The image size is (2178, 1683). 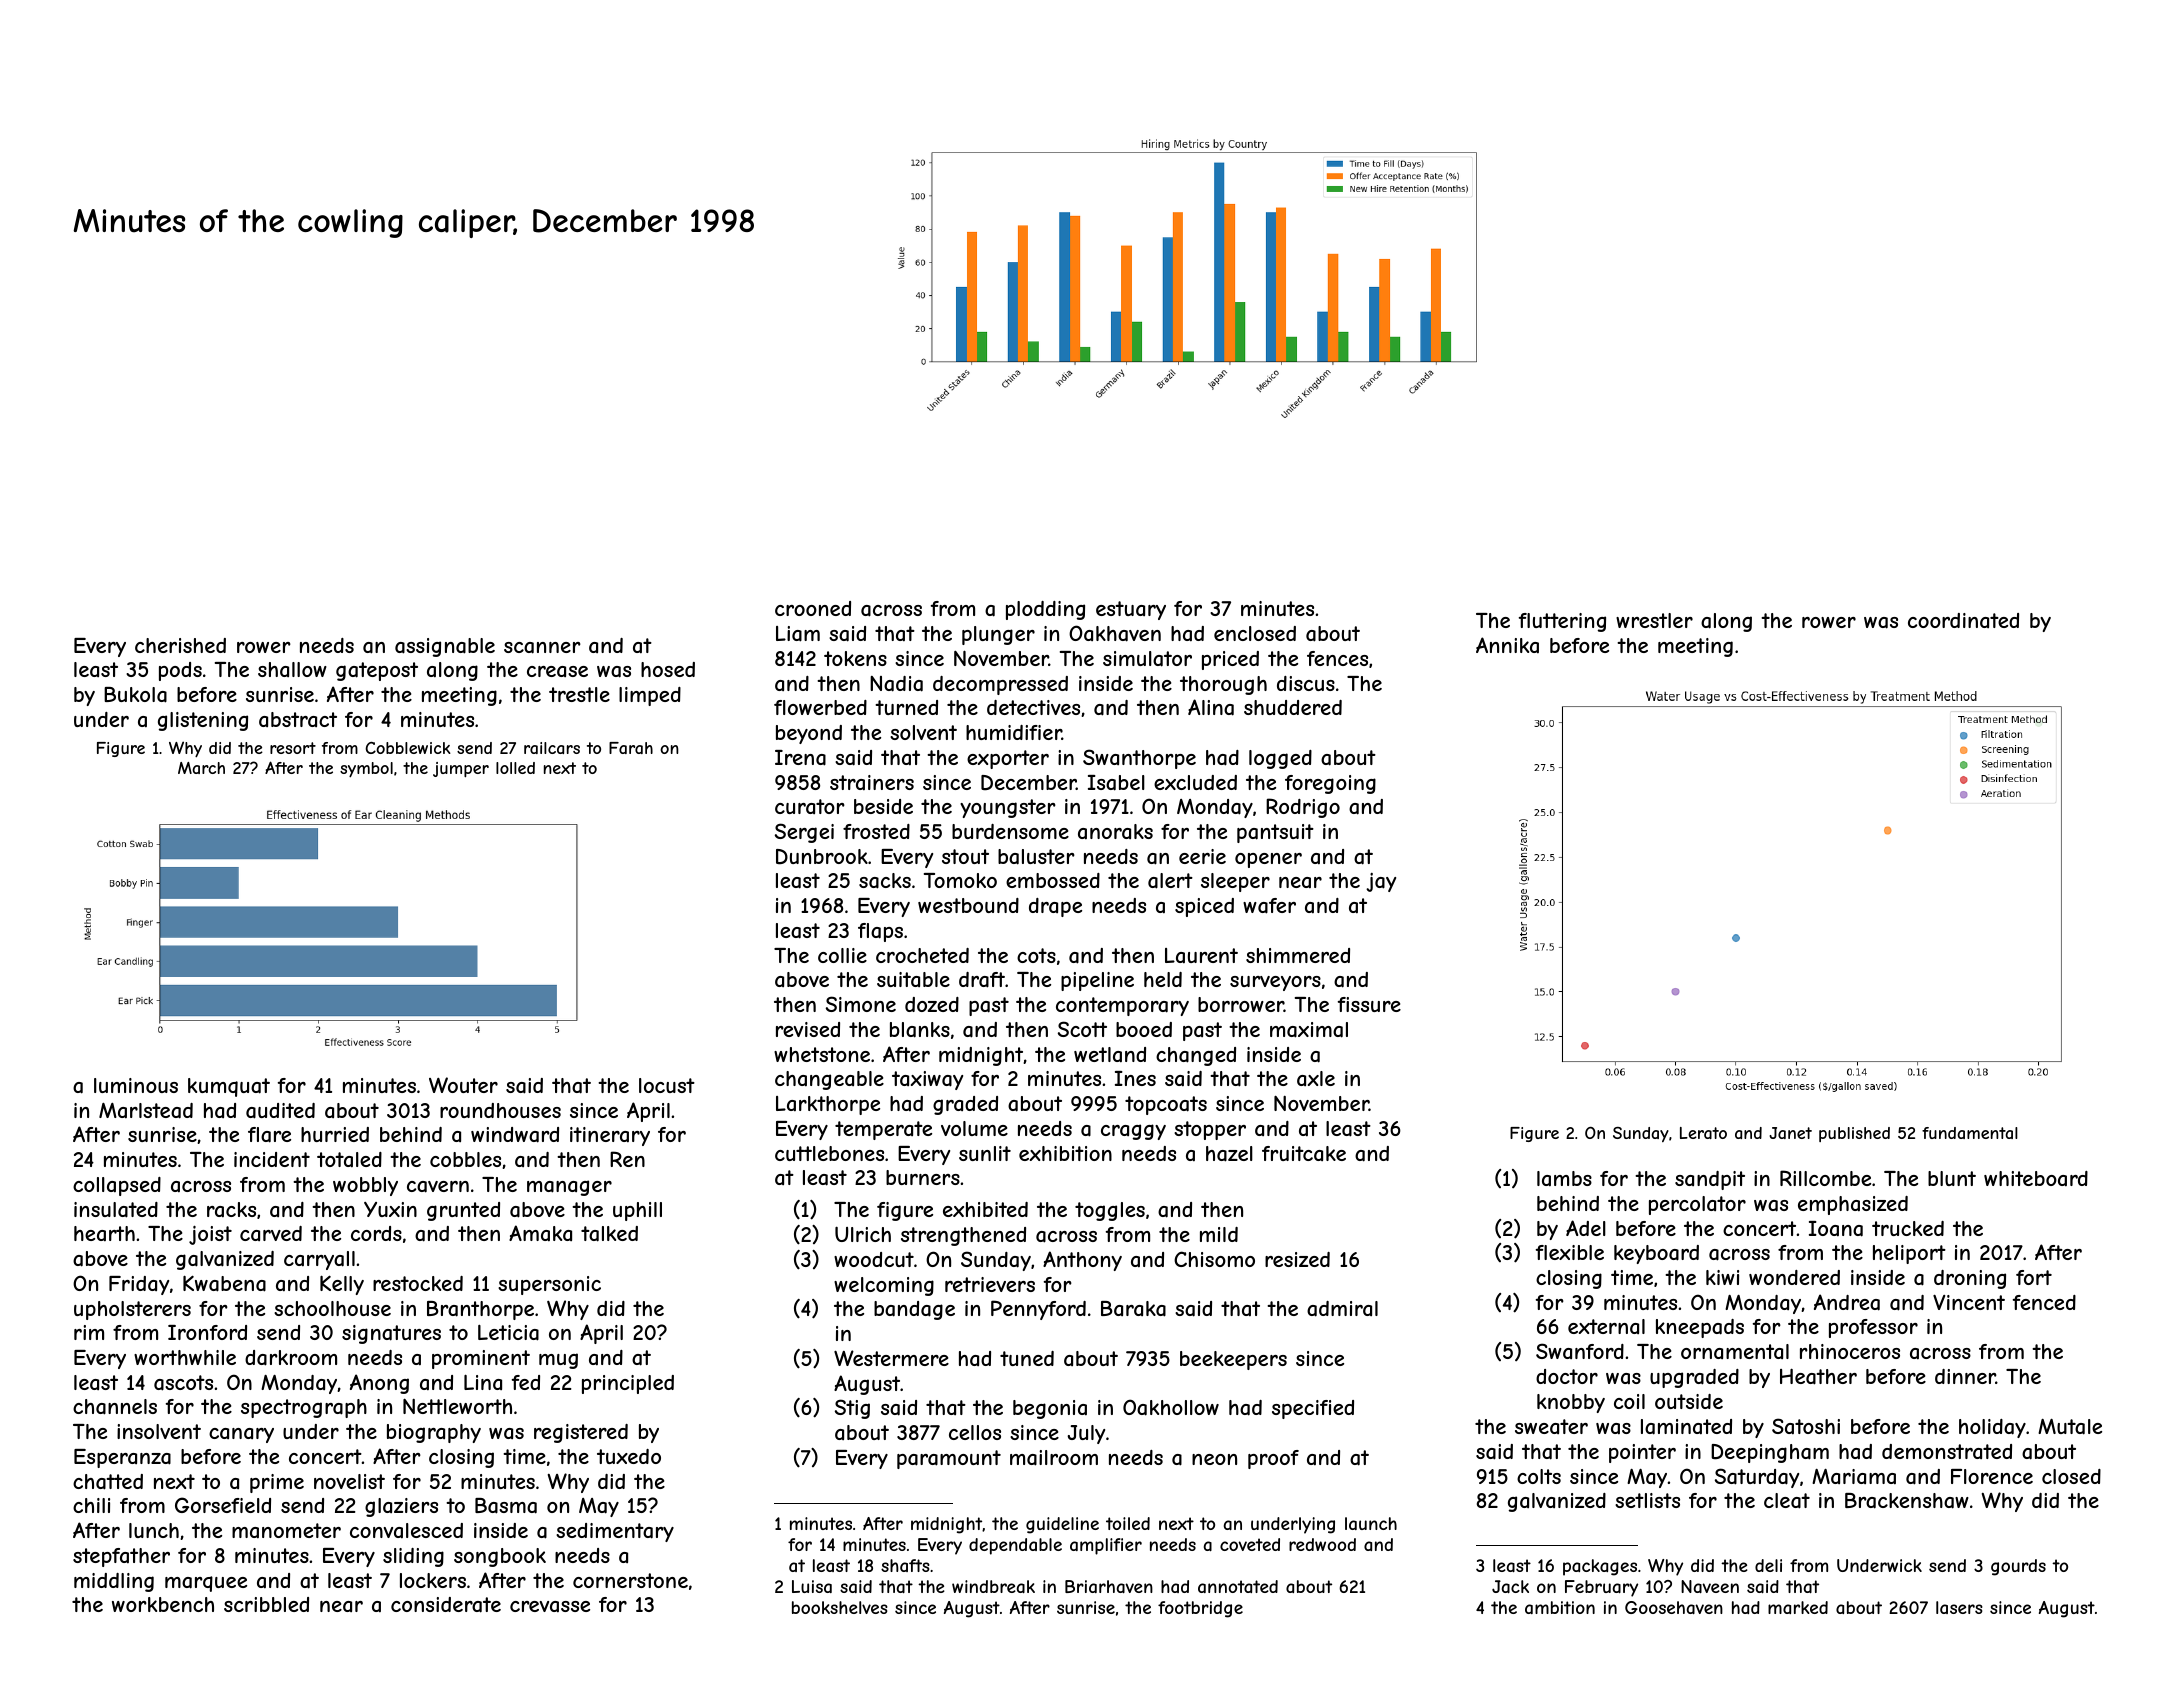 I want to click on jay, so click(x=1381, y=882).
